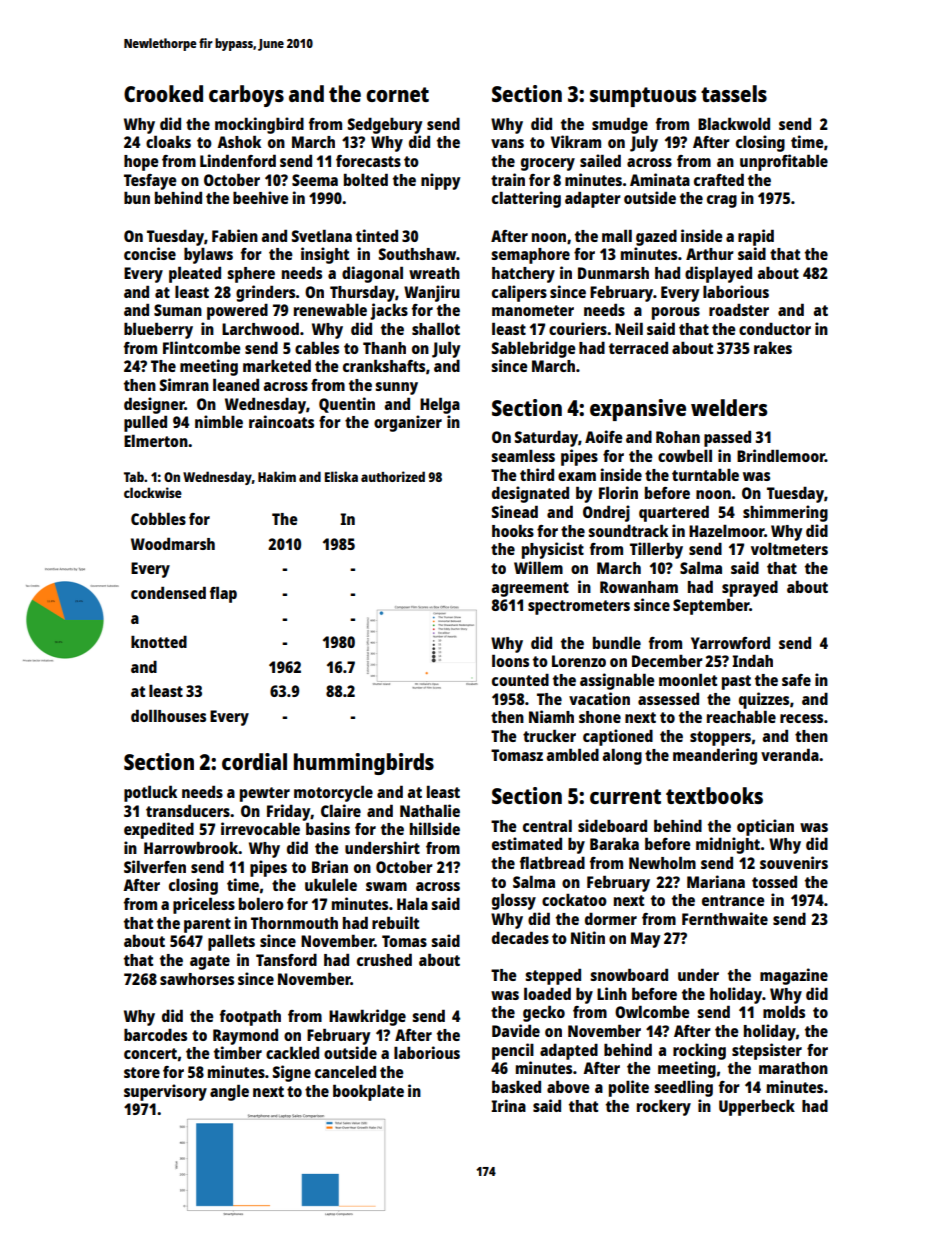  I want to click on shimmering, so click(785, 513).
